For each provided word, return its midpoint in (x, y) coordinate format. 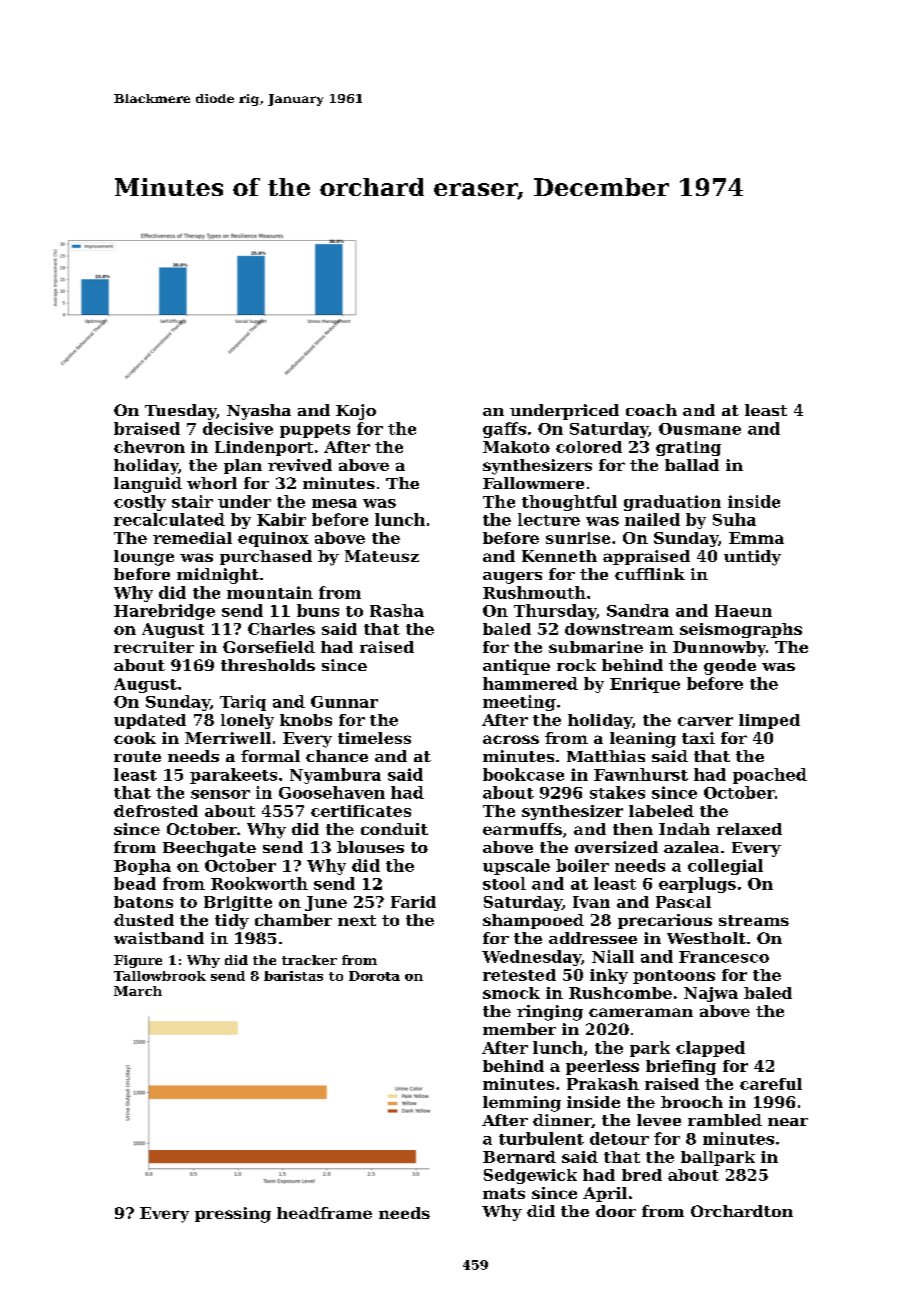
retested (519, 975)
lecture (549, 519)
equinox (273, 539)
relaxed (749, 829)
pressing (233, 1215)
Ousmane (700, 429)
